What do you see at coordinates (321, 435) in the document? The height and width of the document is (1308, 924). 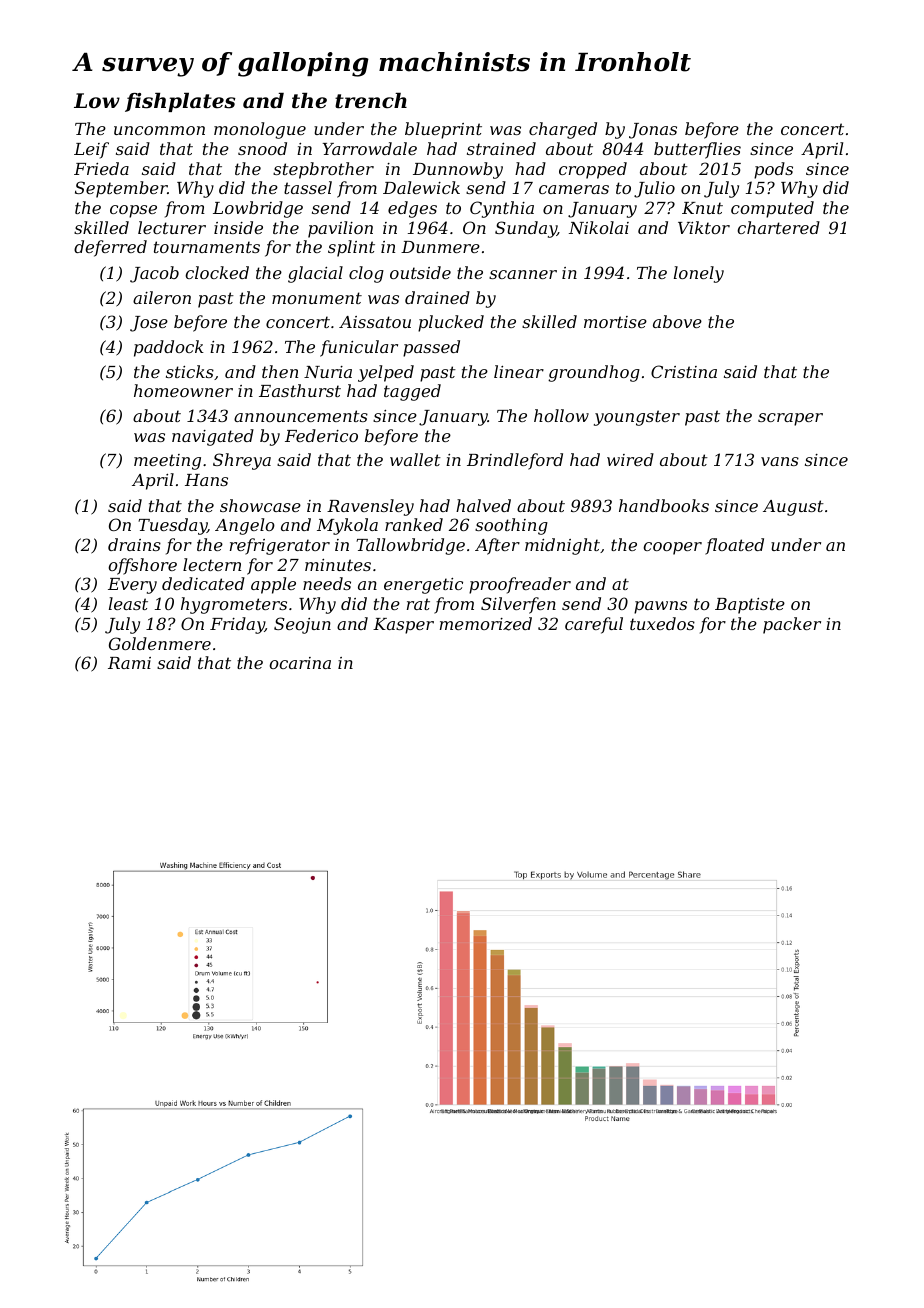 I see `Federico` at bounding box center [321, 435].
